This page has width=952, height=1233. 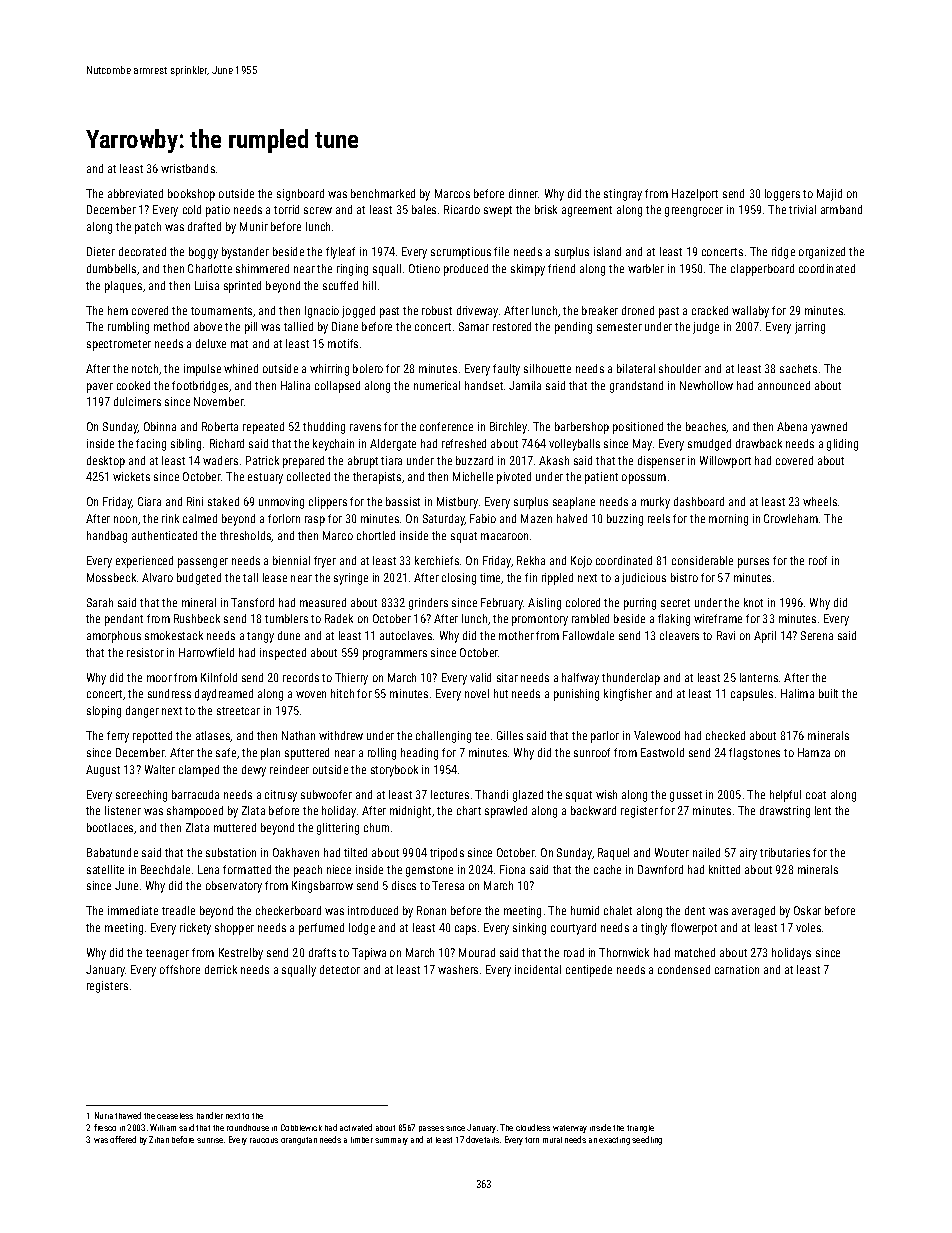 What do you see at coordinates (431, 1129) in the page?
I see `passes` at bounding box center [431, 1129].
